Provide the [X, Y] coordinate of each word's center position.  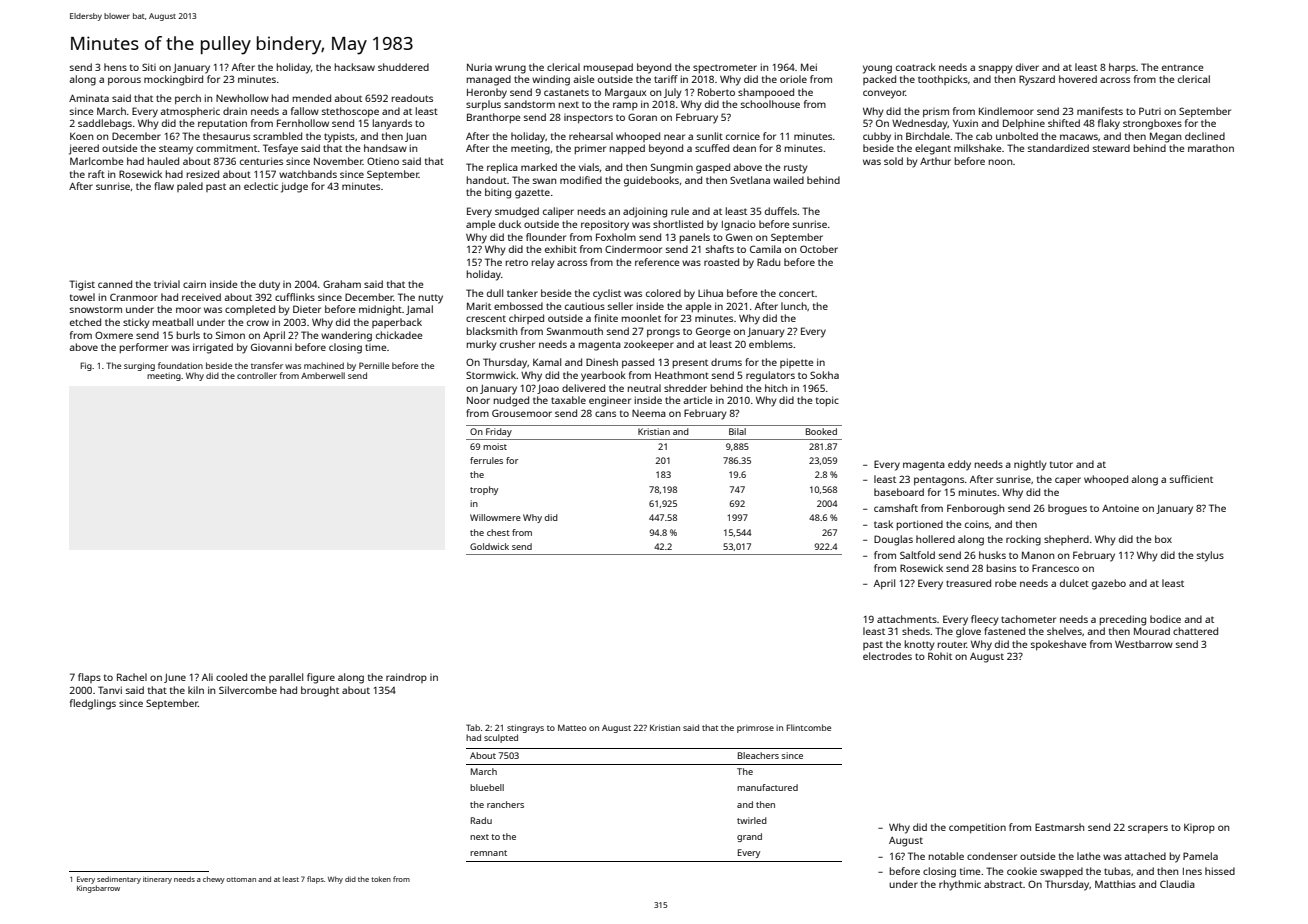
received [201, 297]
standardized [1058, 148]
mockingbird [173, 80]
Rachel [132, 677]
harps [1122, 68]
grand [749, 837]
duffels [781, 211]
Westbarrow [1144, 644]
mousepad [608, 68]
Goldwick [489, 546]
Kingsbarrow [98, 889]
